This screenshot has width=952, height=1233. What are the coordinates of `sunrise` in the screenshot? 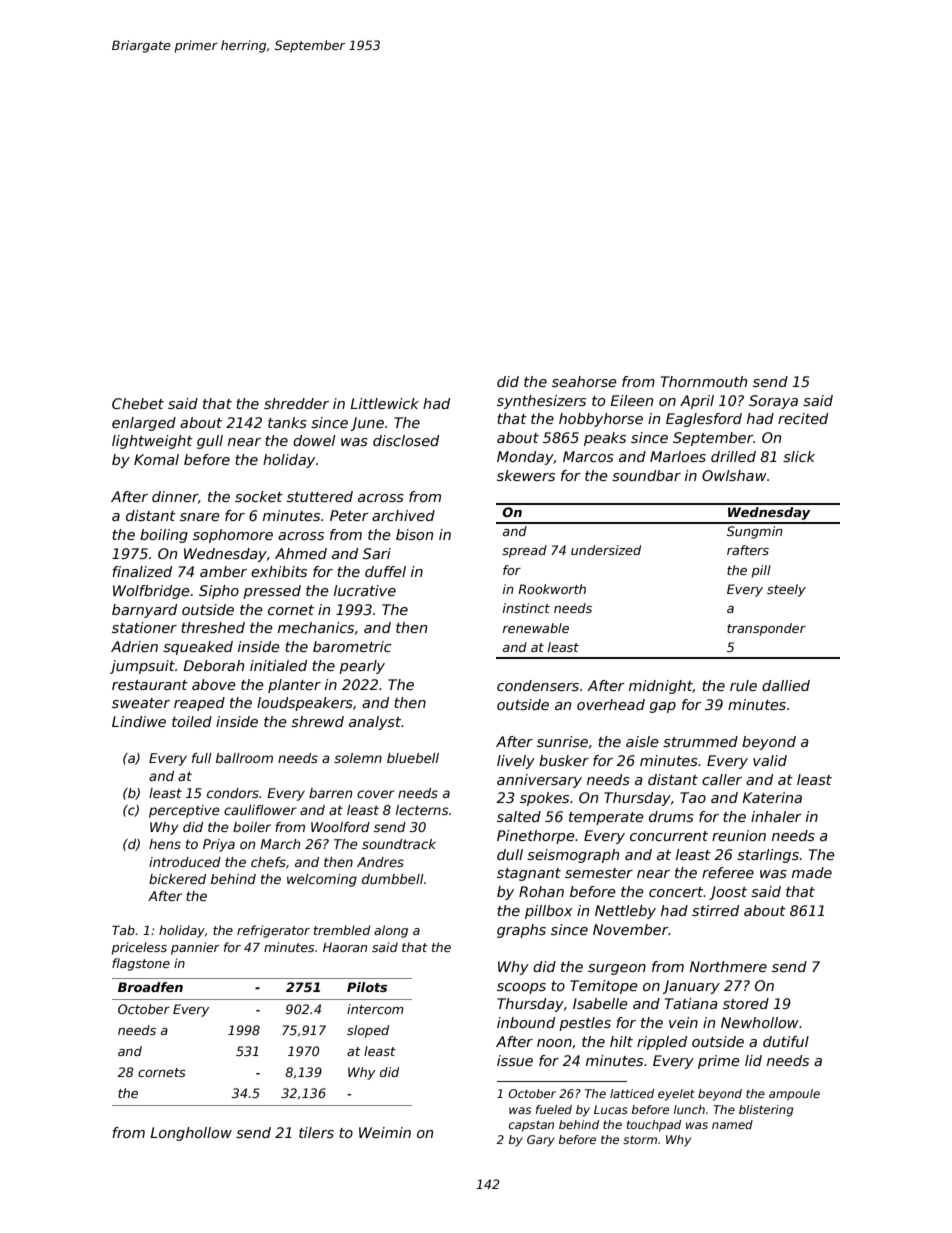 It's located at (562, 741).
